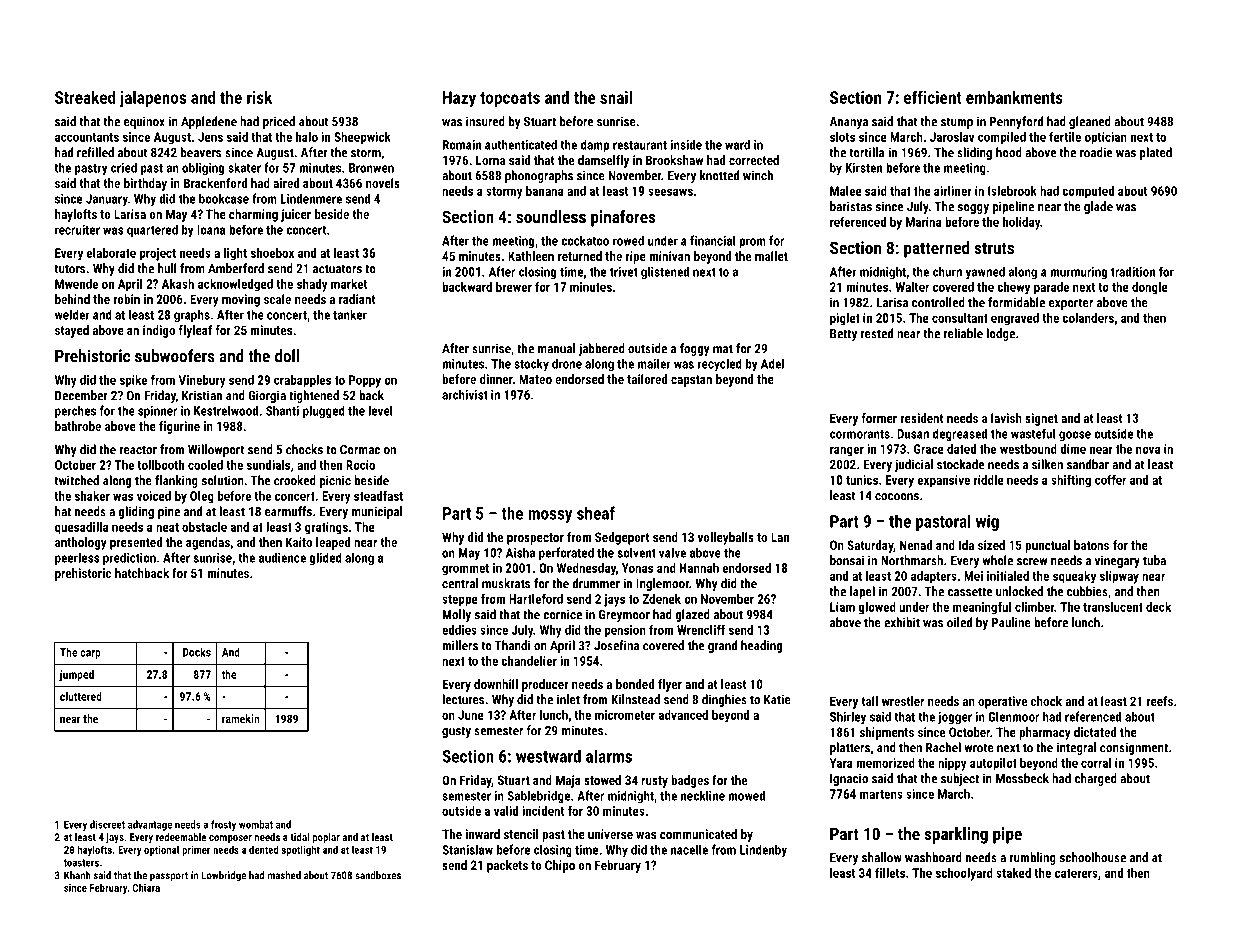 The width and height of the document is (1233, 952). What do you see at coordinates (616, 97) in the document?
I see `snail` at bounding box center [616, 97].
